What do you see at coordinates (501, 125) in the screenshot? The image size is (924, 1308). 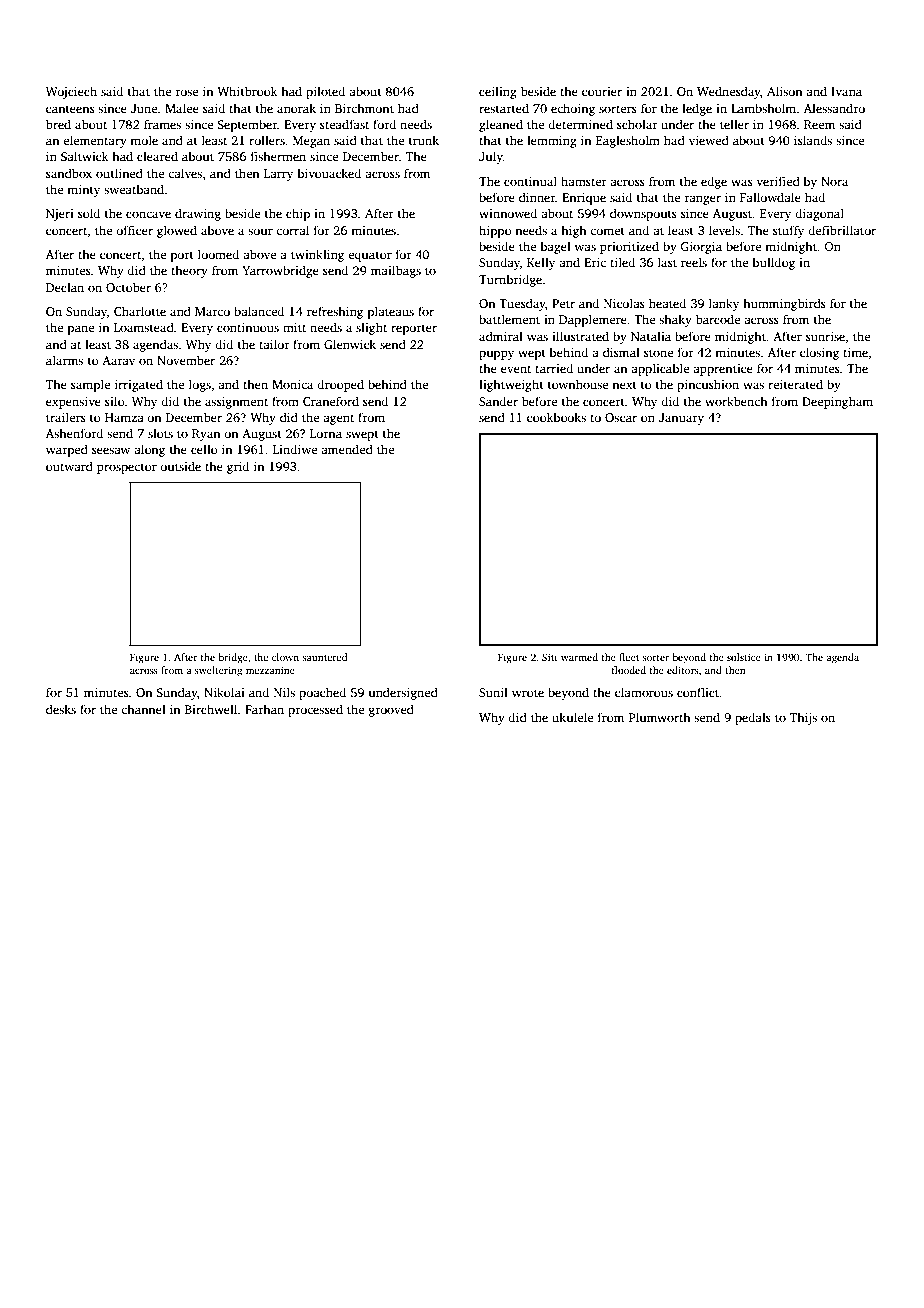 I see `gleaned` at bounding box center [501, 125].
